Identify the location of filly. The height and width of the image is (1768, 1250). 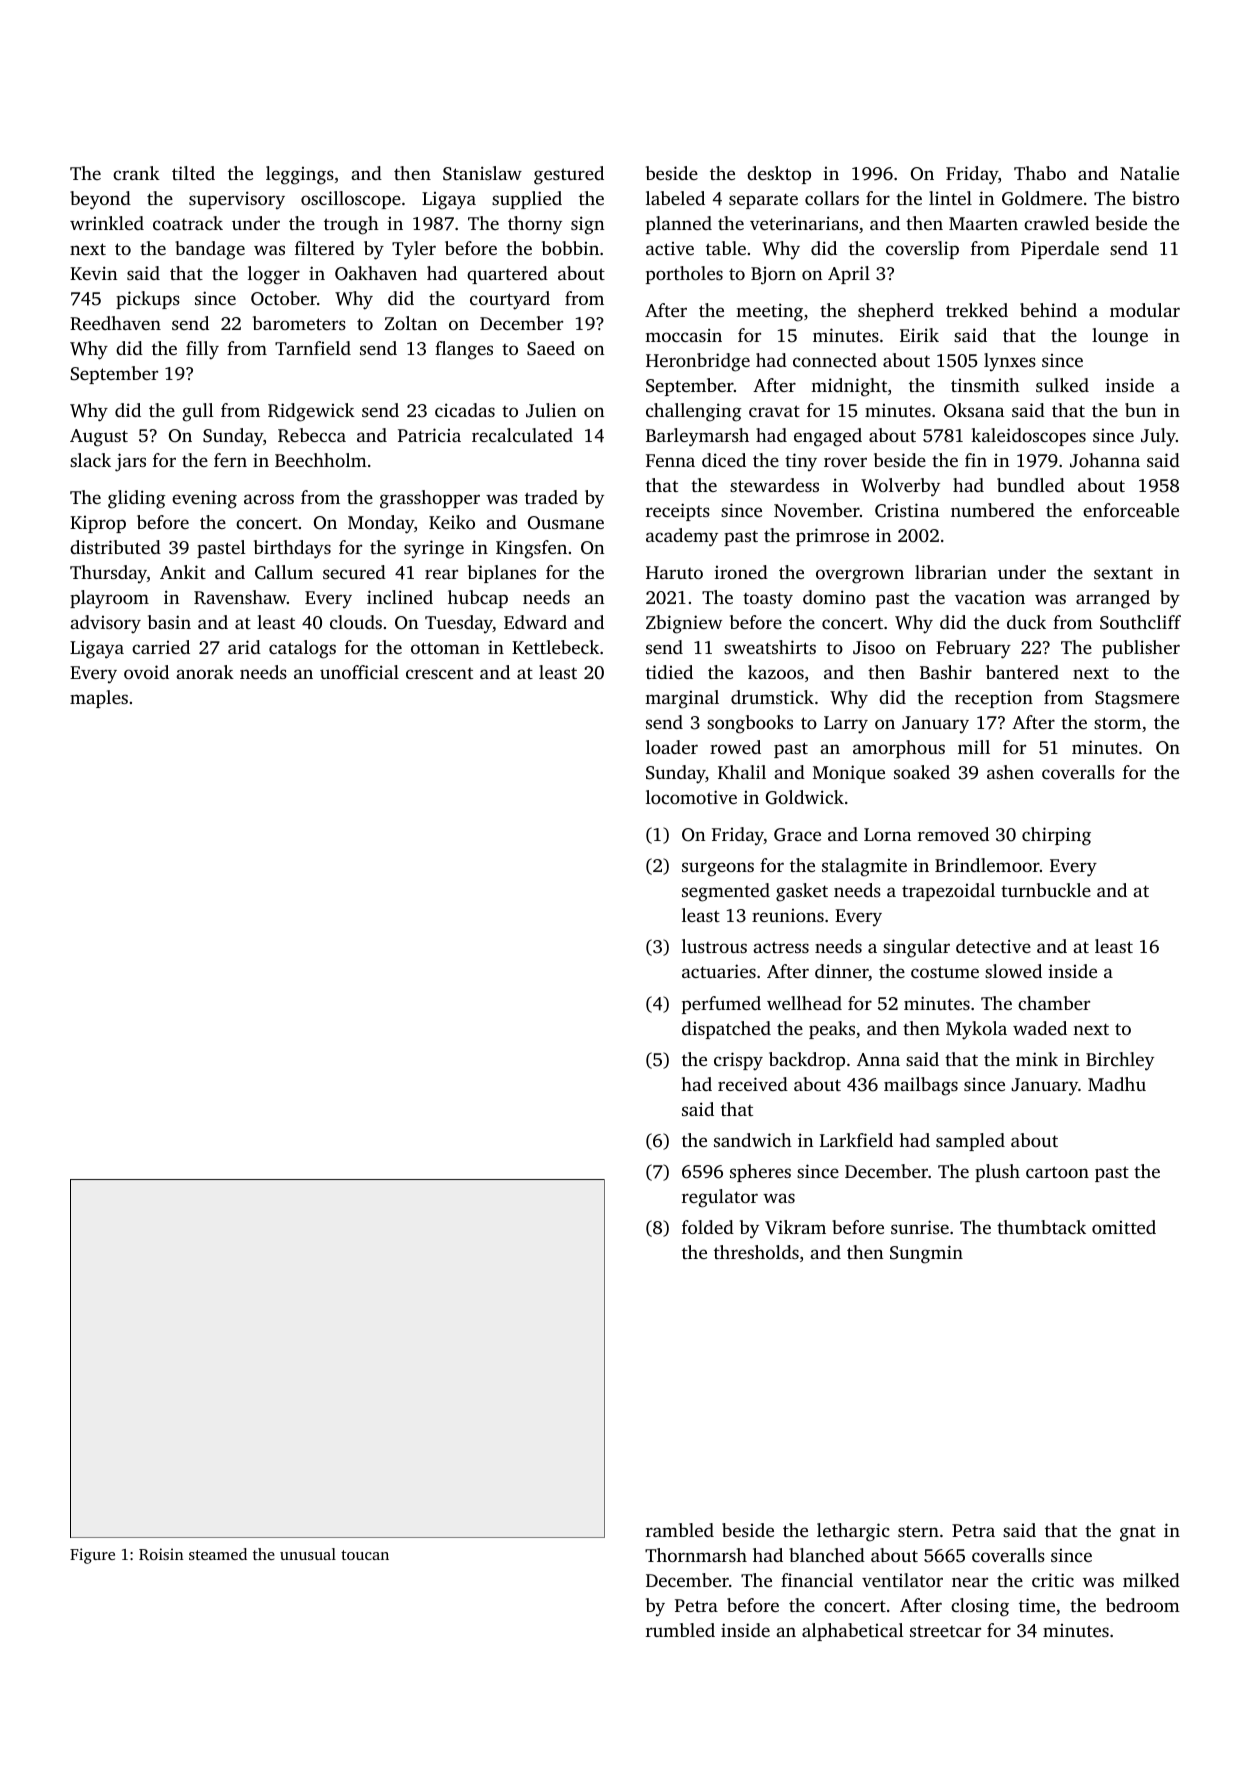
(202, 350).
